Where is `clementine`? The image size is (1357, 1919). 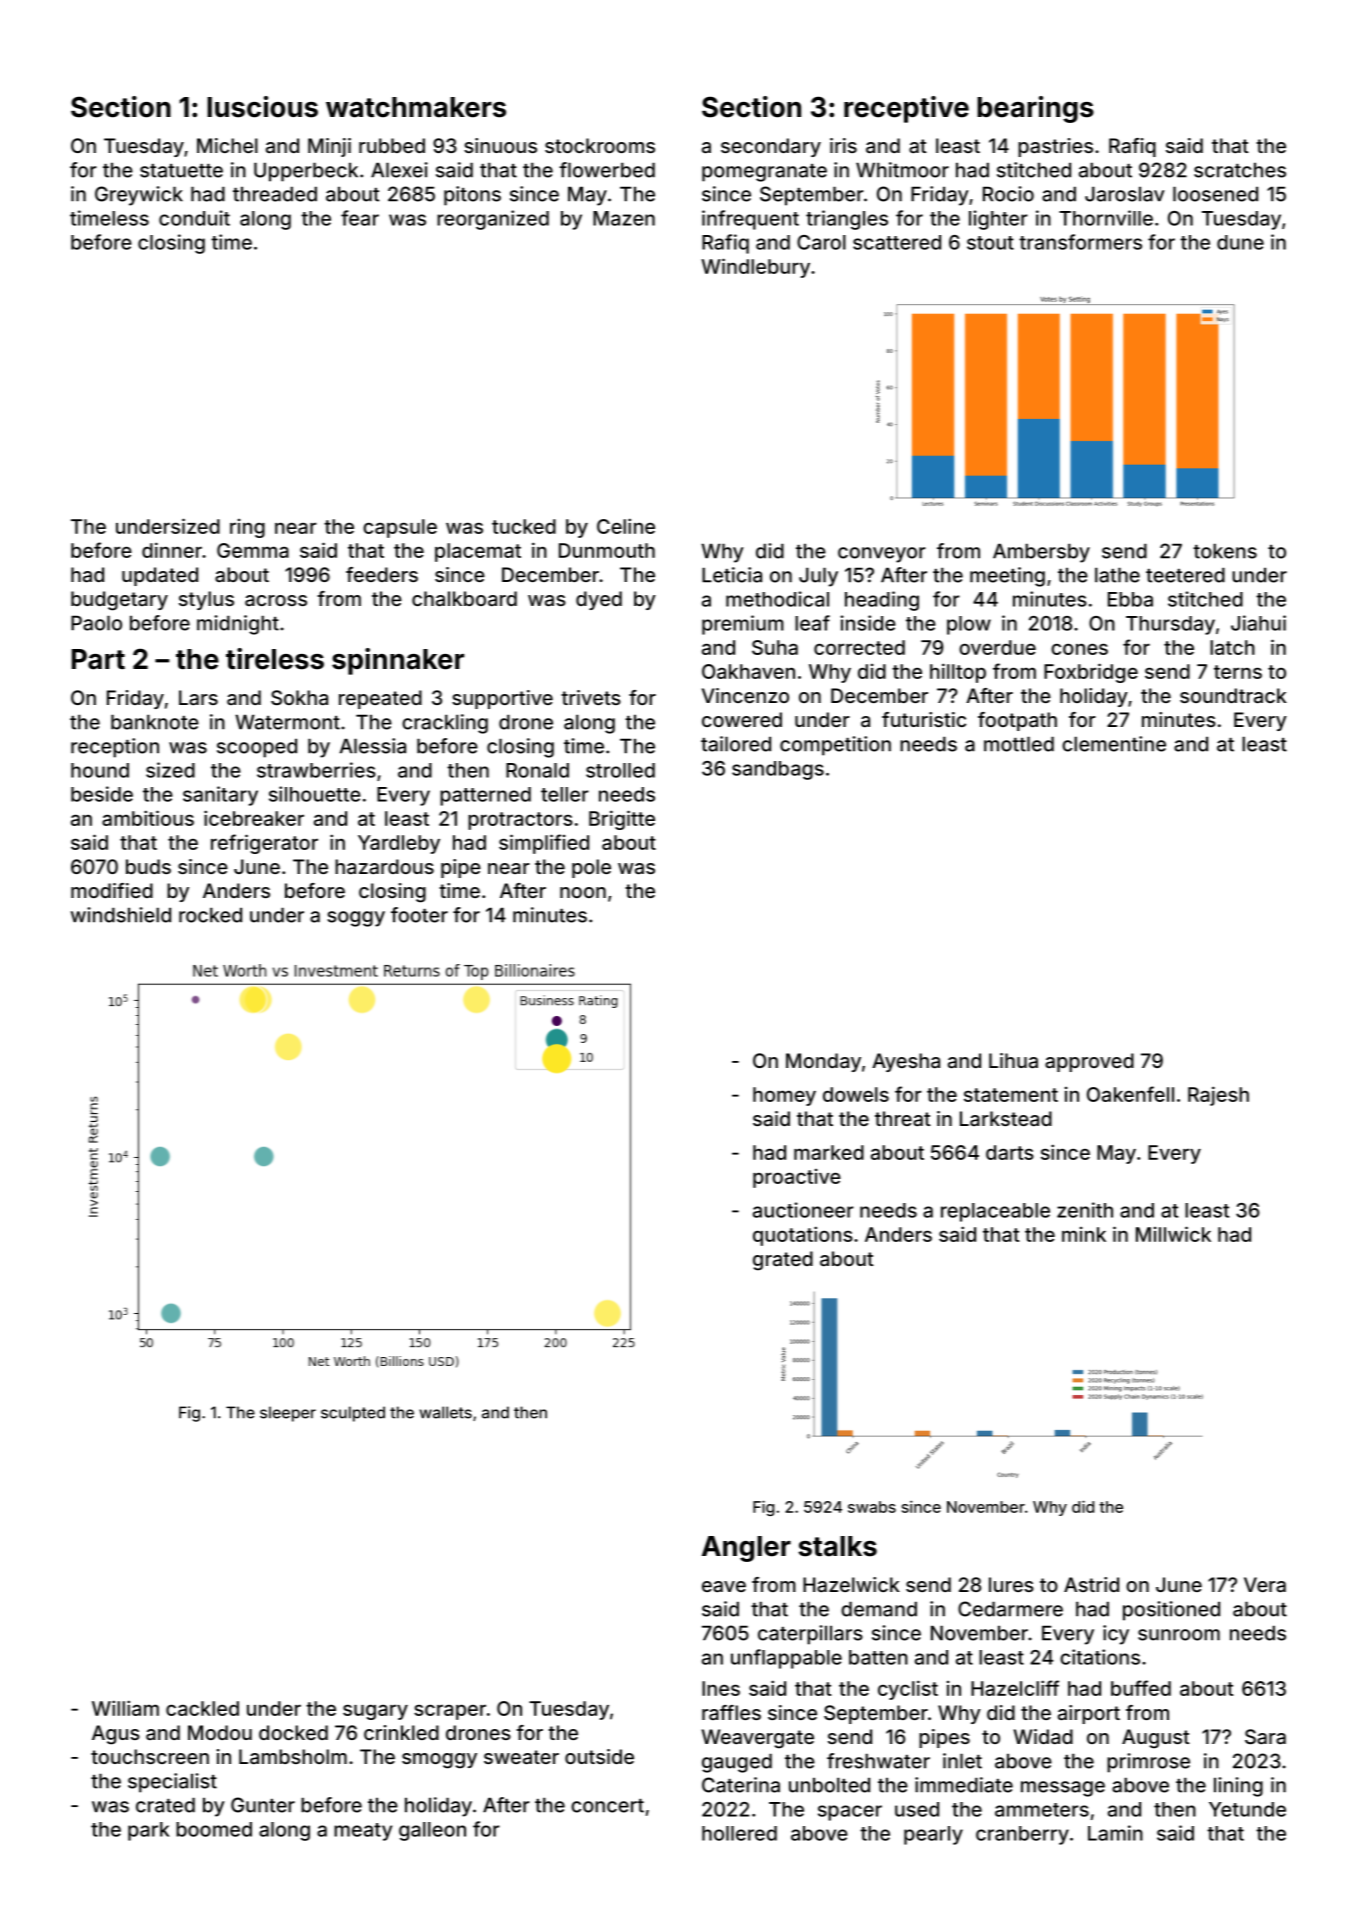
clementine is located at coordinates (1114, 744).
